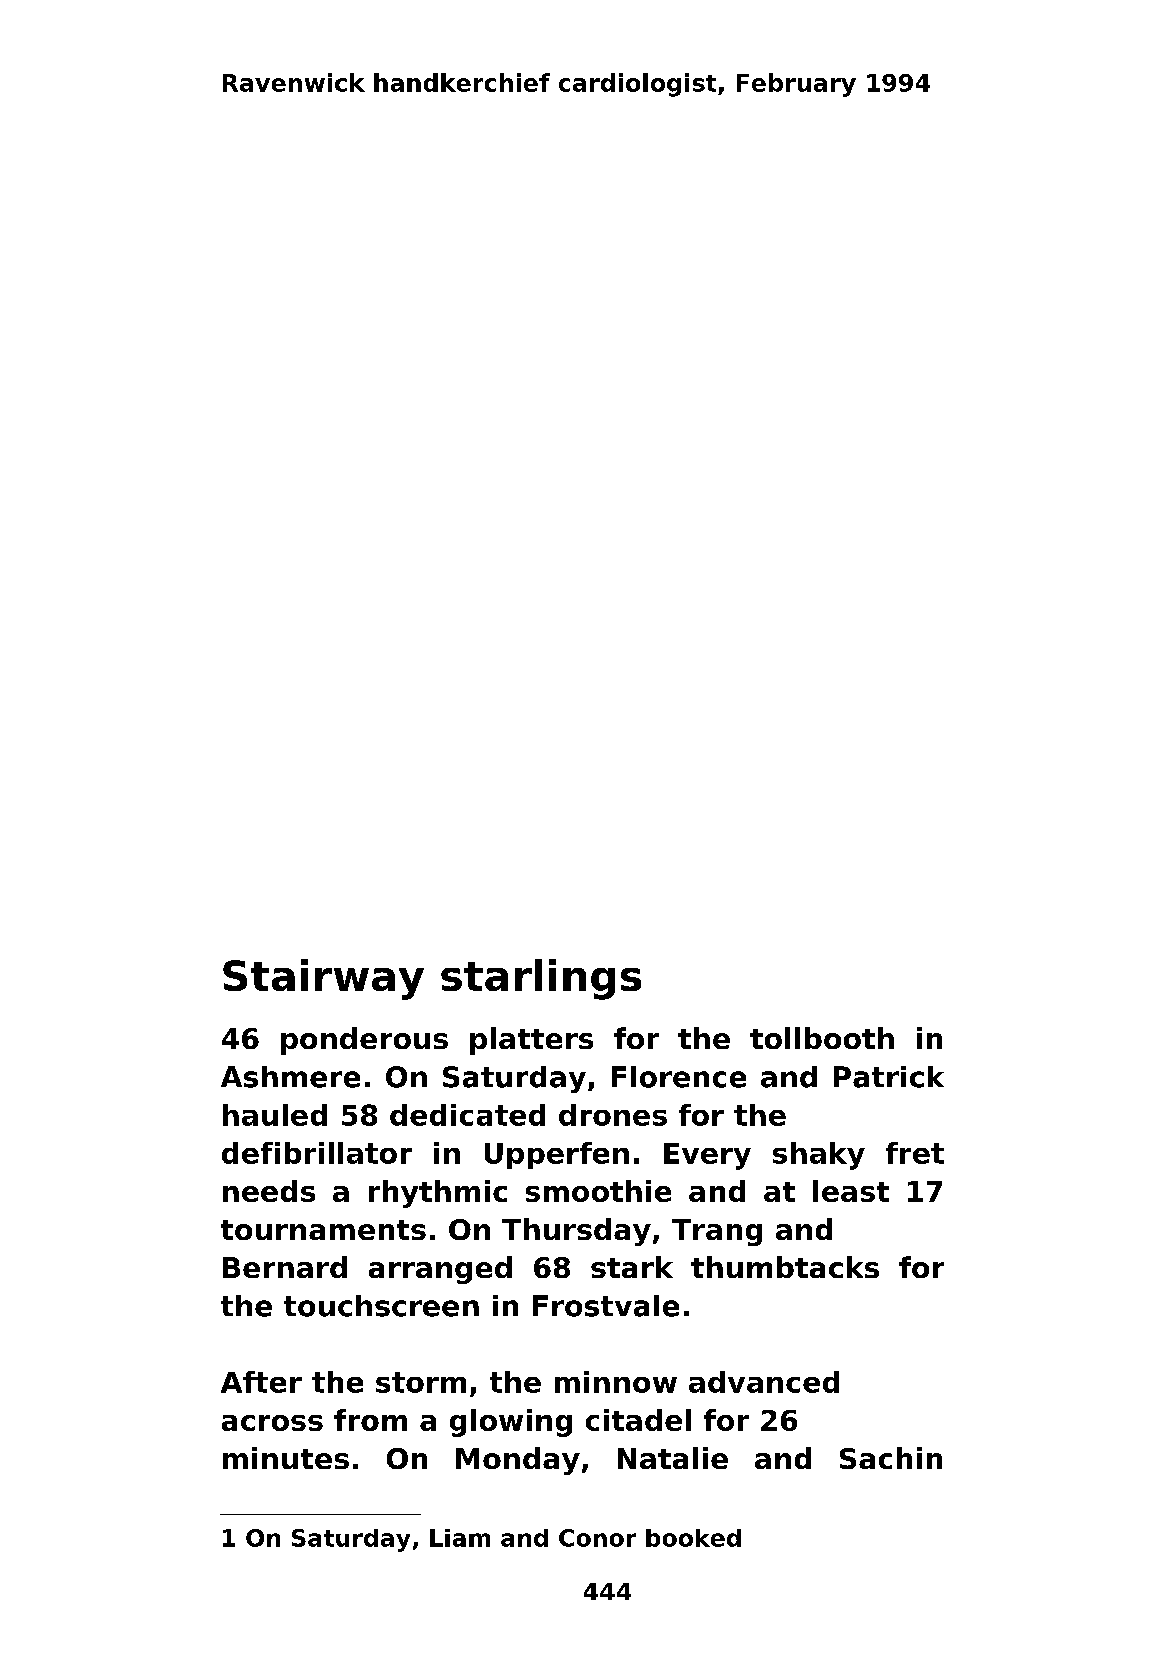  Describe the element at coordinates (851, 1191) in the image. I see `least` at that location.
